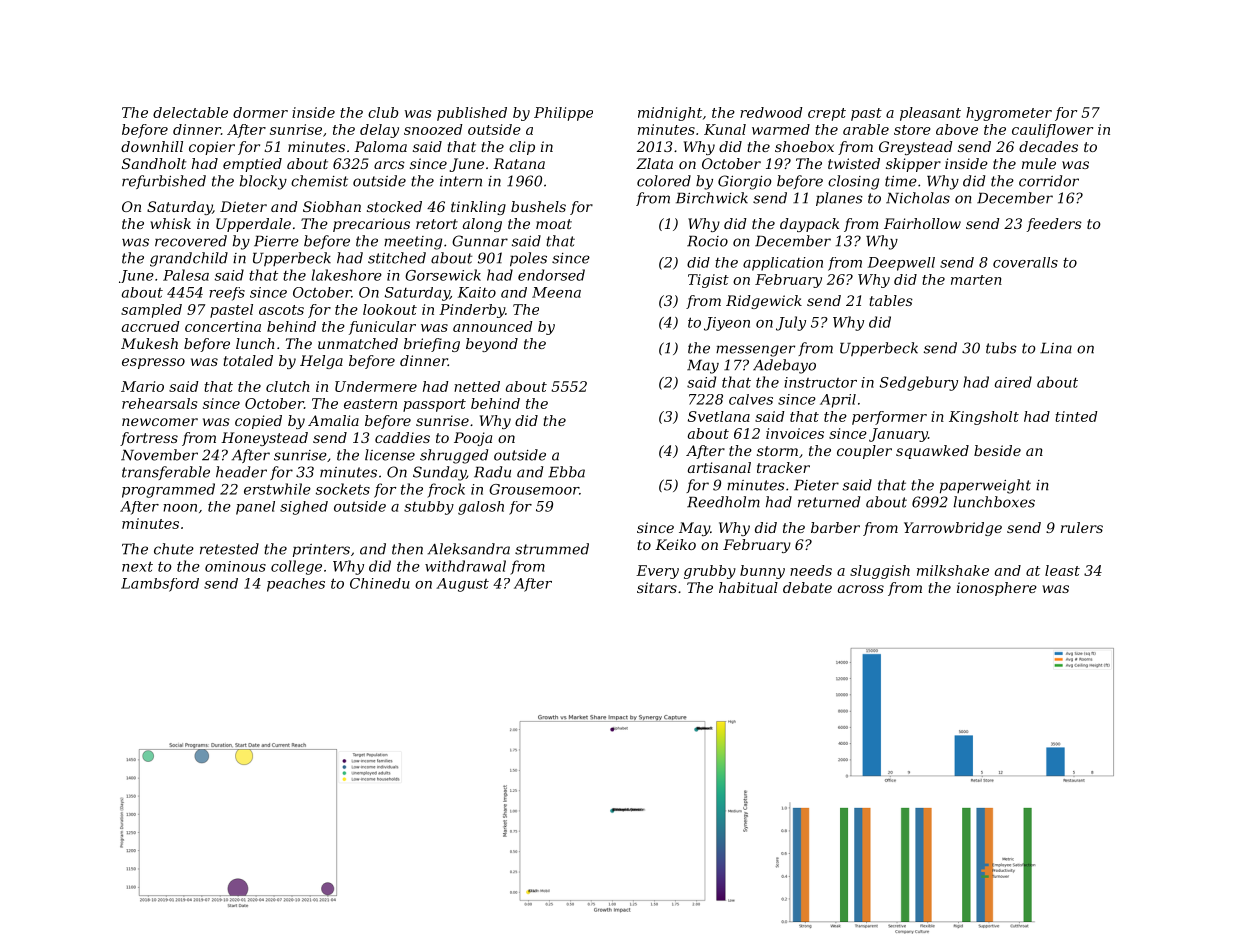 The width and height of the screenshot is (1233, 952). What do you see at coordinates (784, 366) in the screenshot?
I see `Adebayo` at bounding box center [784, 366].
